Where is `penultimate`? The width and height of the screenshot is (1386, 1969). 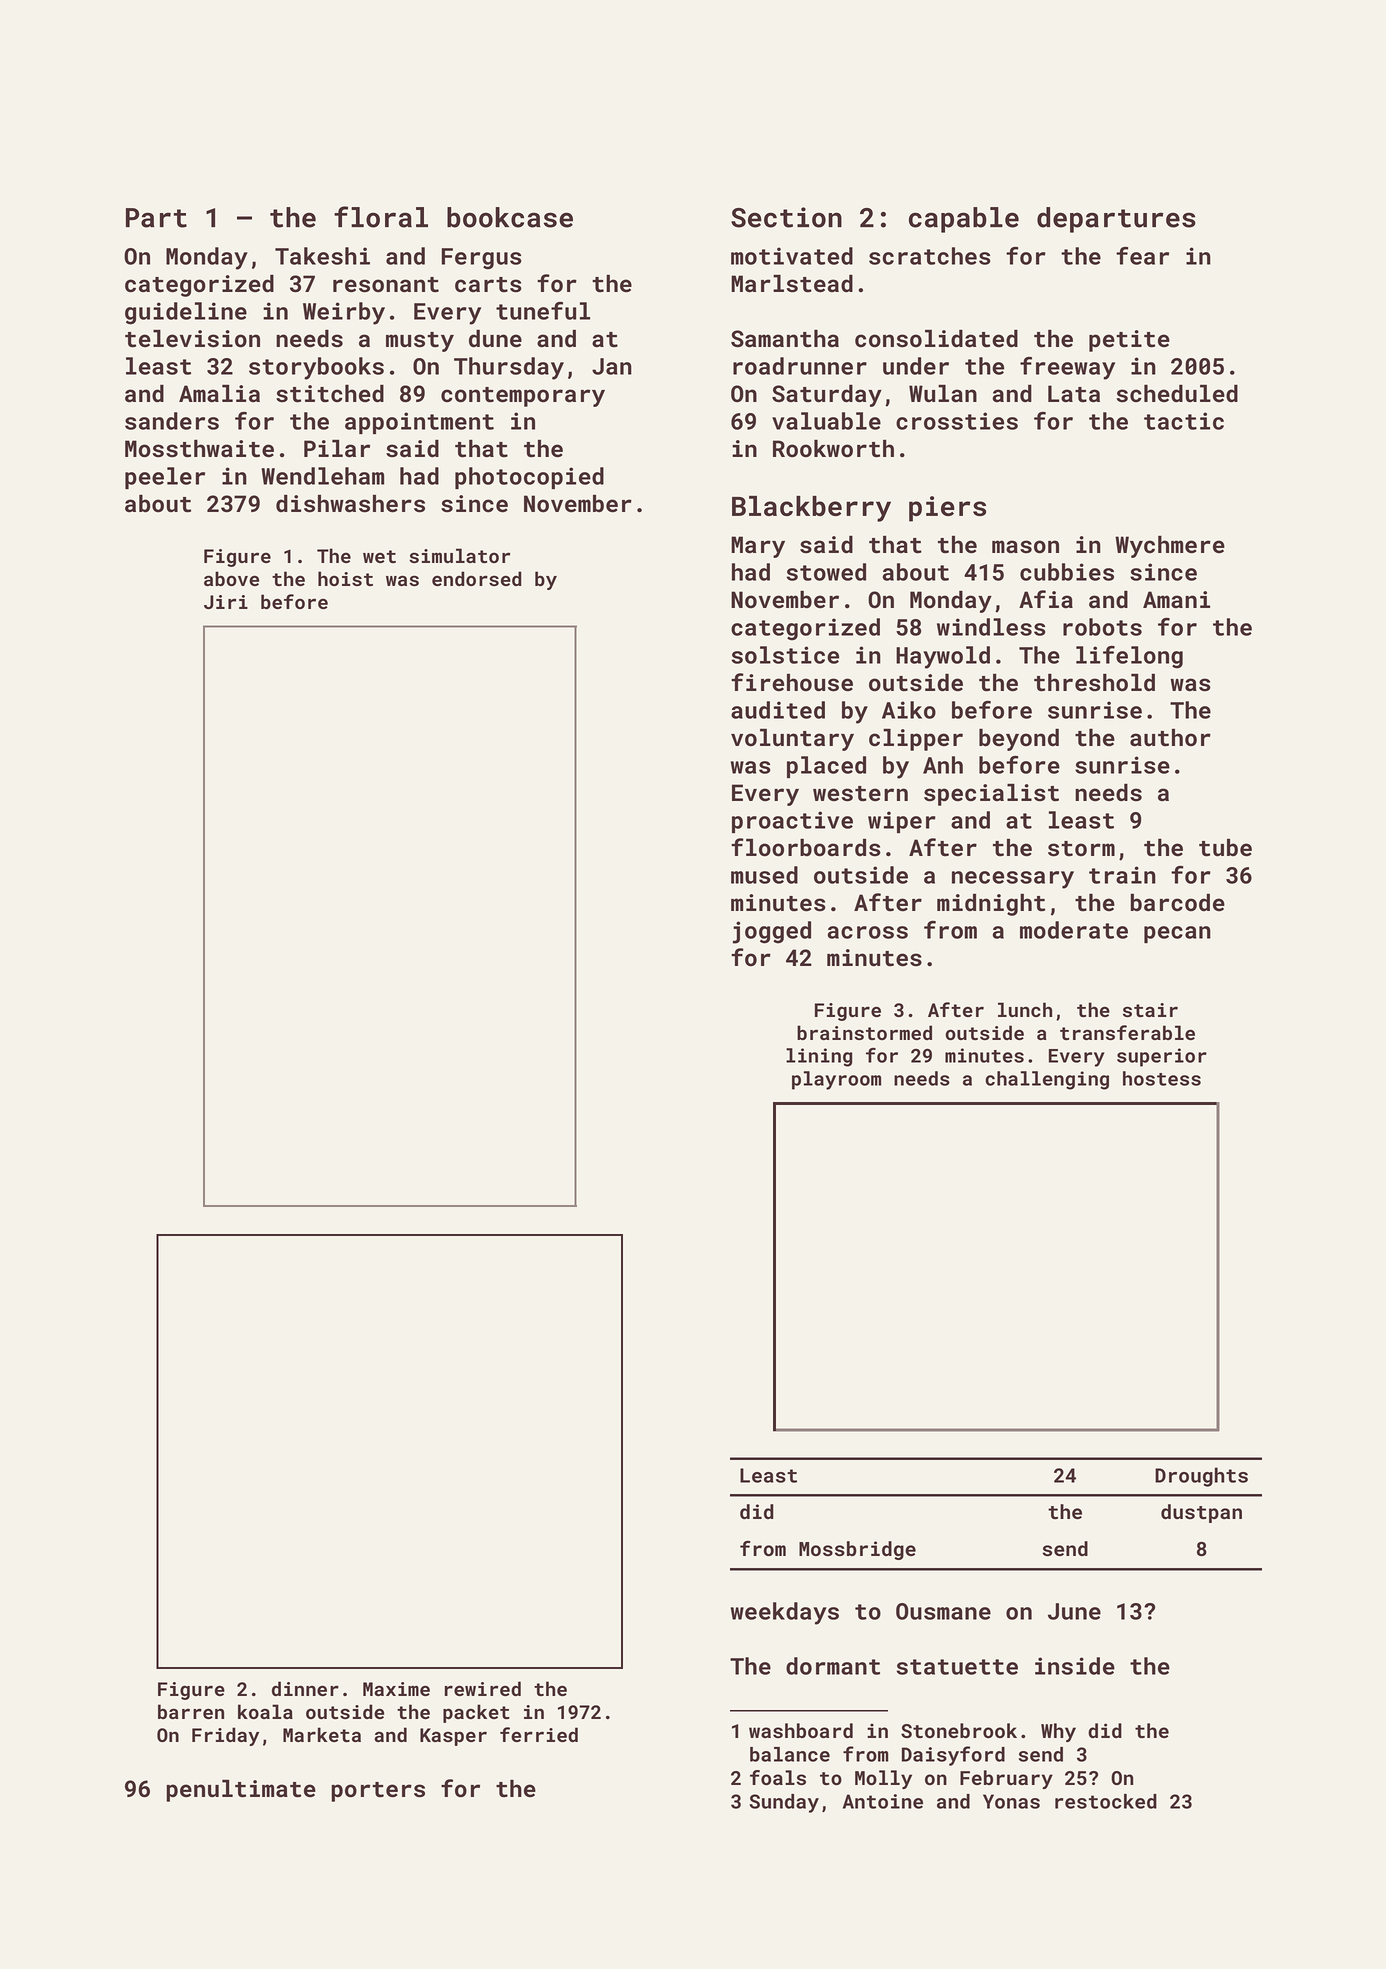
penultimate is located at coordinates (241, 1790).
